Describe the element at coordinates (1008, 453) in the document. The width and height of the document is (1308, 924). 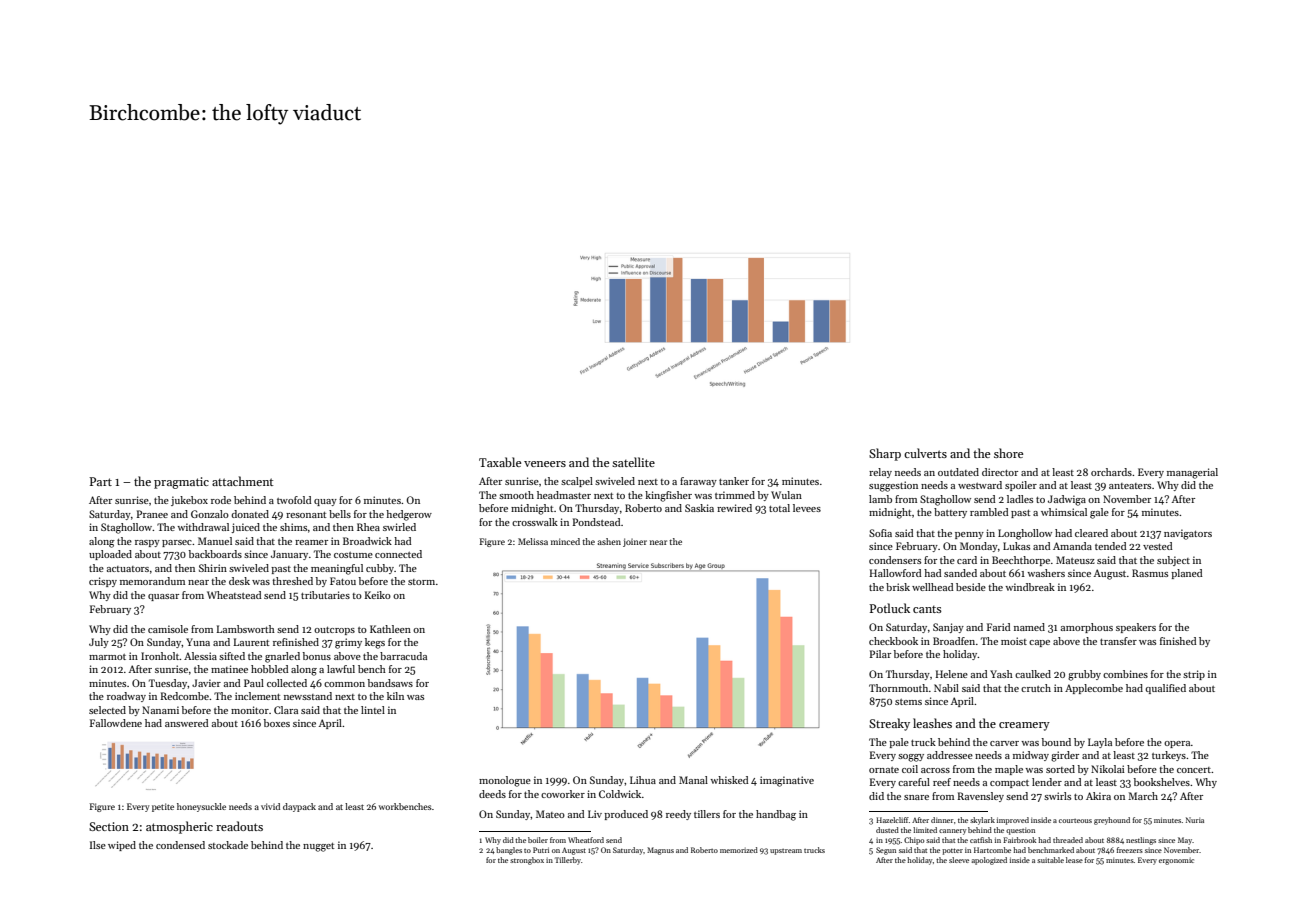
I see `shore` at that location.
